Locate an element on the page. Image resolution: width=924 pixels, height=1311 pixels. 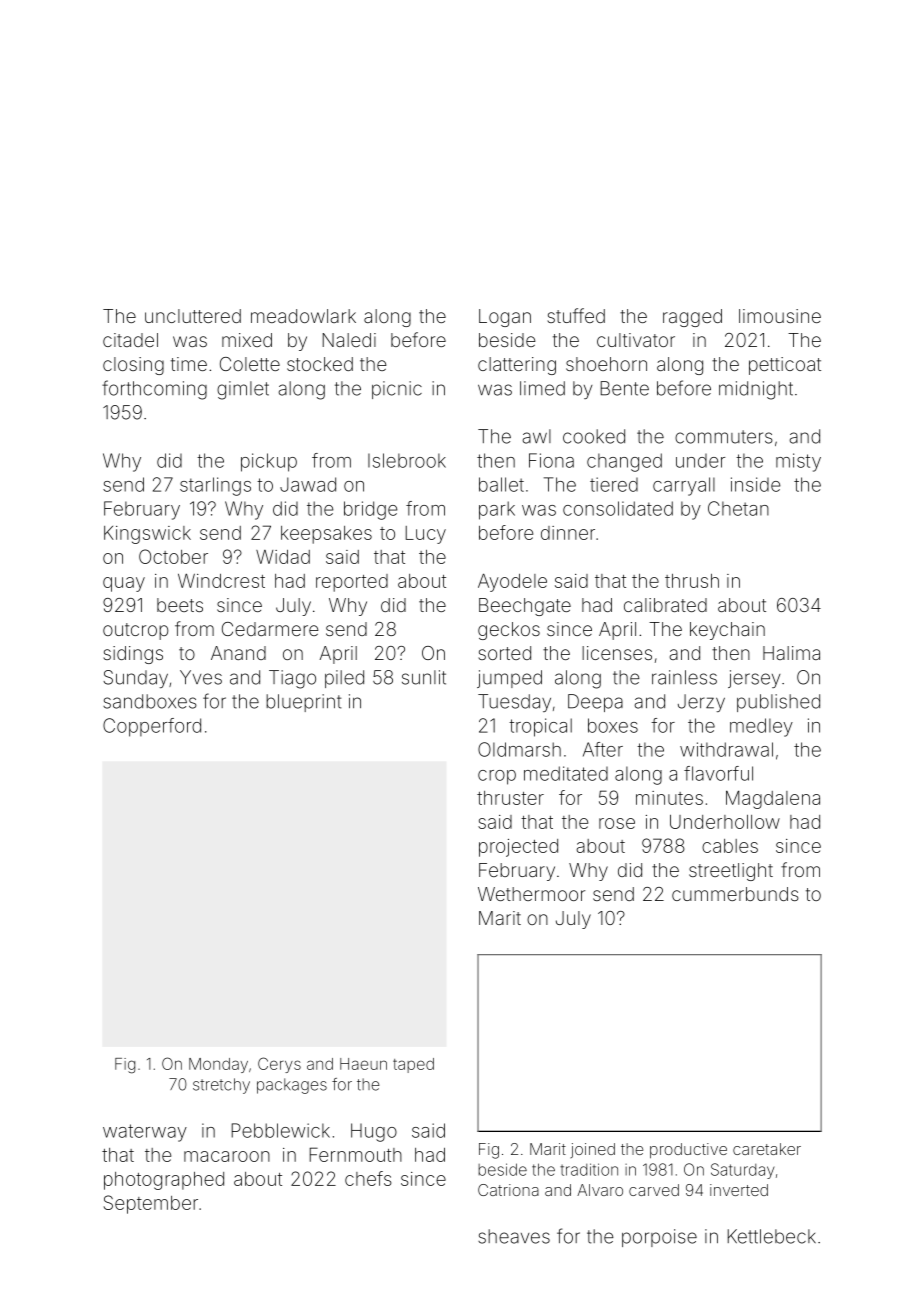
bridge is located at coordinates (370, 510).
